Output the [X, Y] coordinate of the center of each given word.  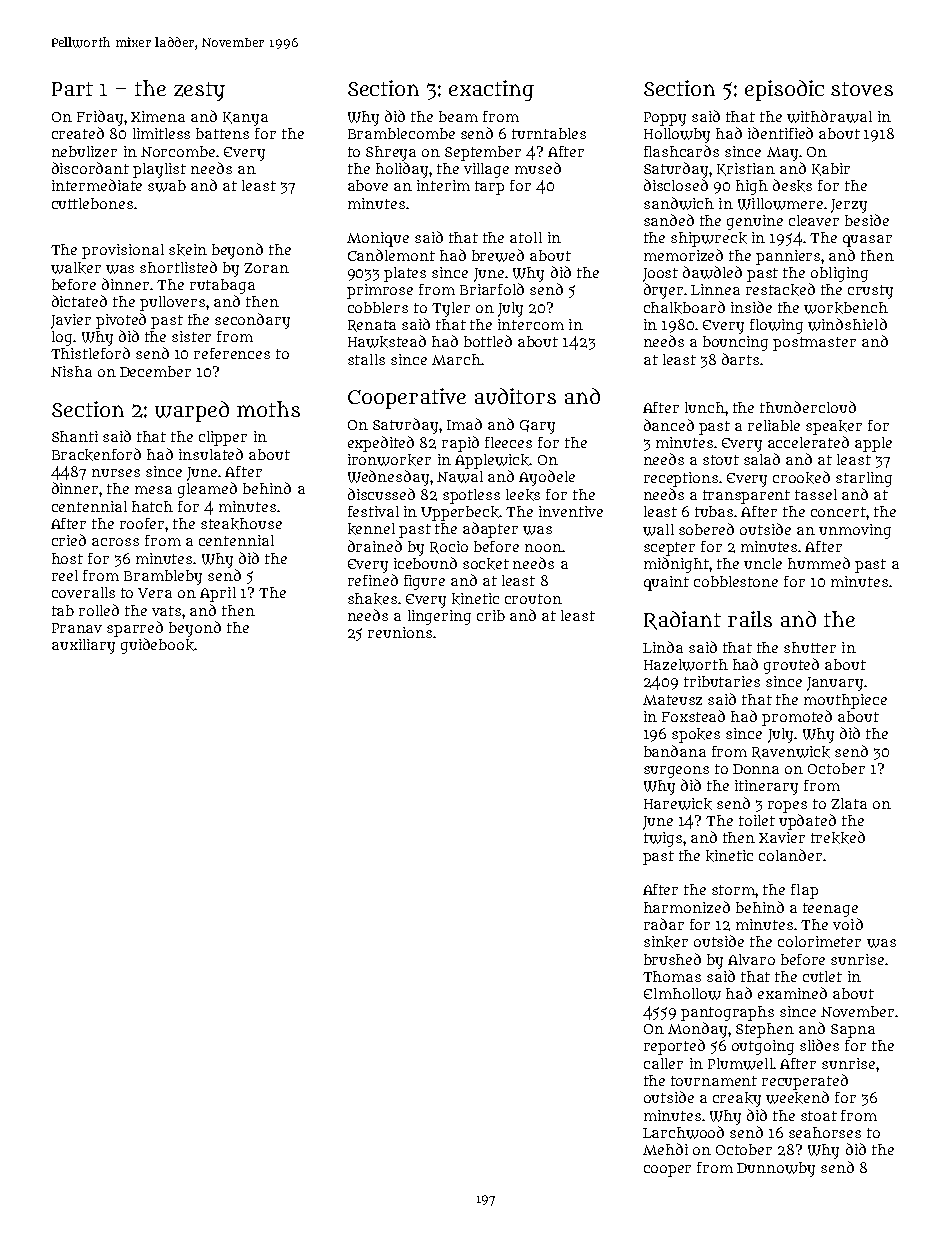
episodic [784, 90]
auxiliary [83, 646]
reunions [400, 632]
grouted [791, 666]
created [78, 133]
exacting [491, 90]
